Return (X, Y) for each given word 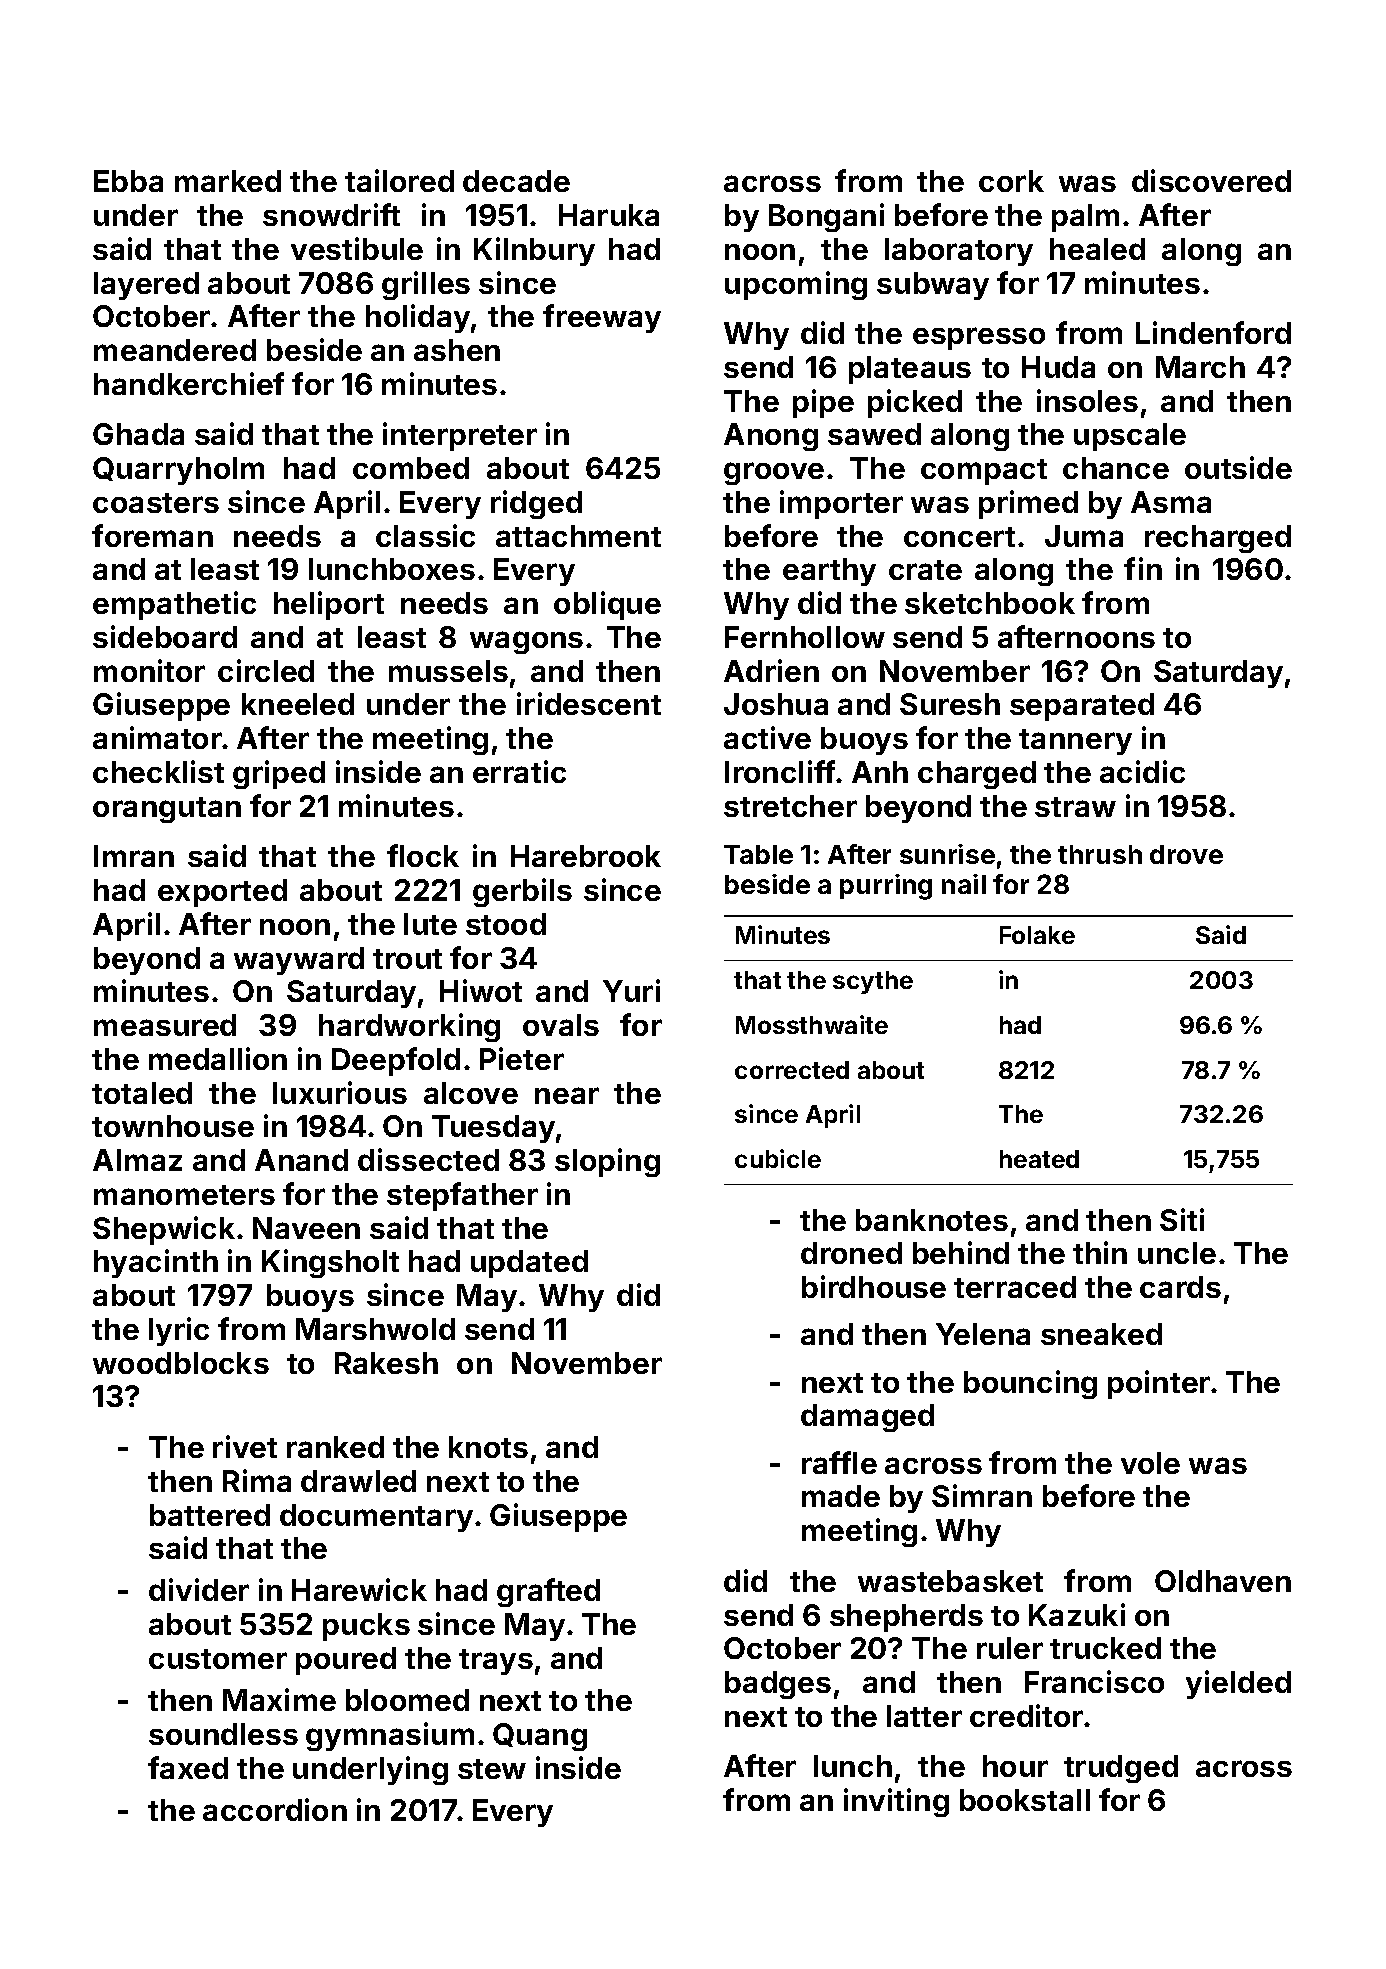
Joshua (776, 704)
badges (778, 1685)
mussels (448, 671)
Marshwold (375, 1329)
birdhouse (874, 1286)
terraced (1015, 1287)
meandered (175, 350)
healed (1097, 249)
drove (1186, 854)
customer (218, 1659)
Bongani (826, 217)
